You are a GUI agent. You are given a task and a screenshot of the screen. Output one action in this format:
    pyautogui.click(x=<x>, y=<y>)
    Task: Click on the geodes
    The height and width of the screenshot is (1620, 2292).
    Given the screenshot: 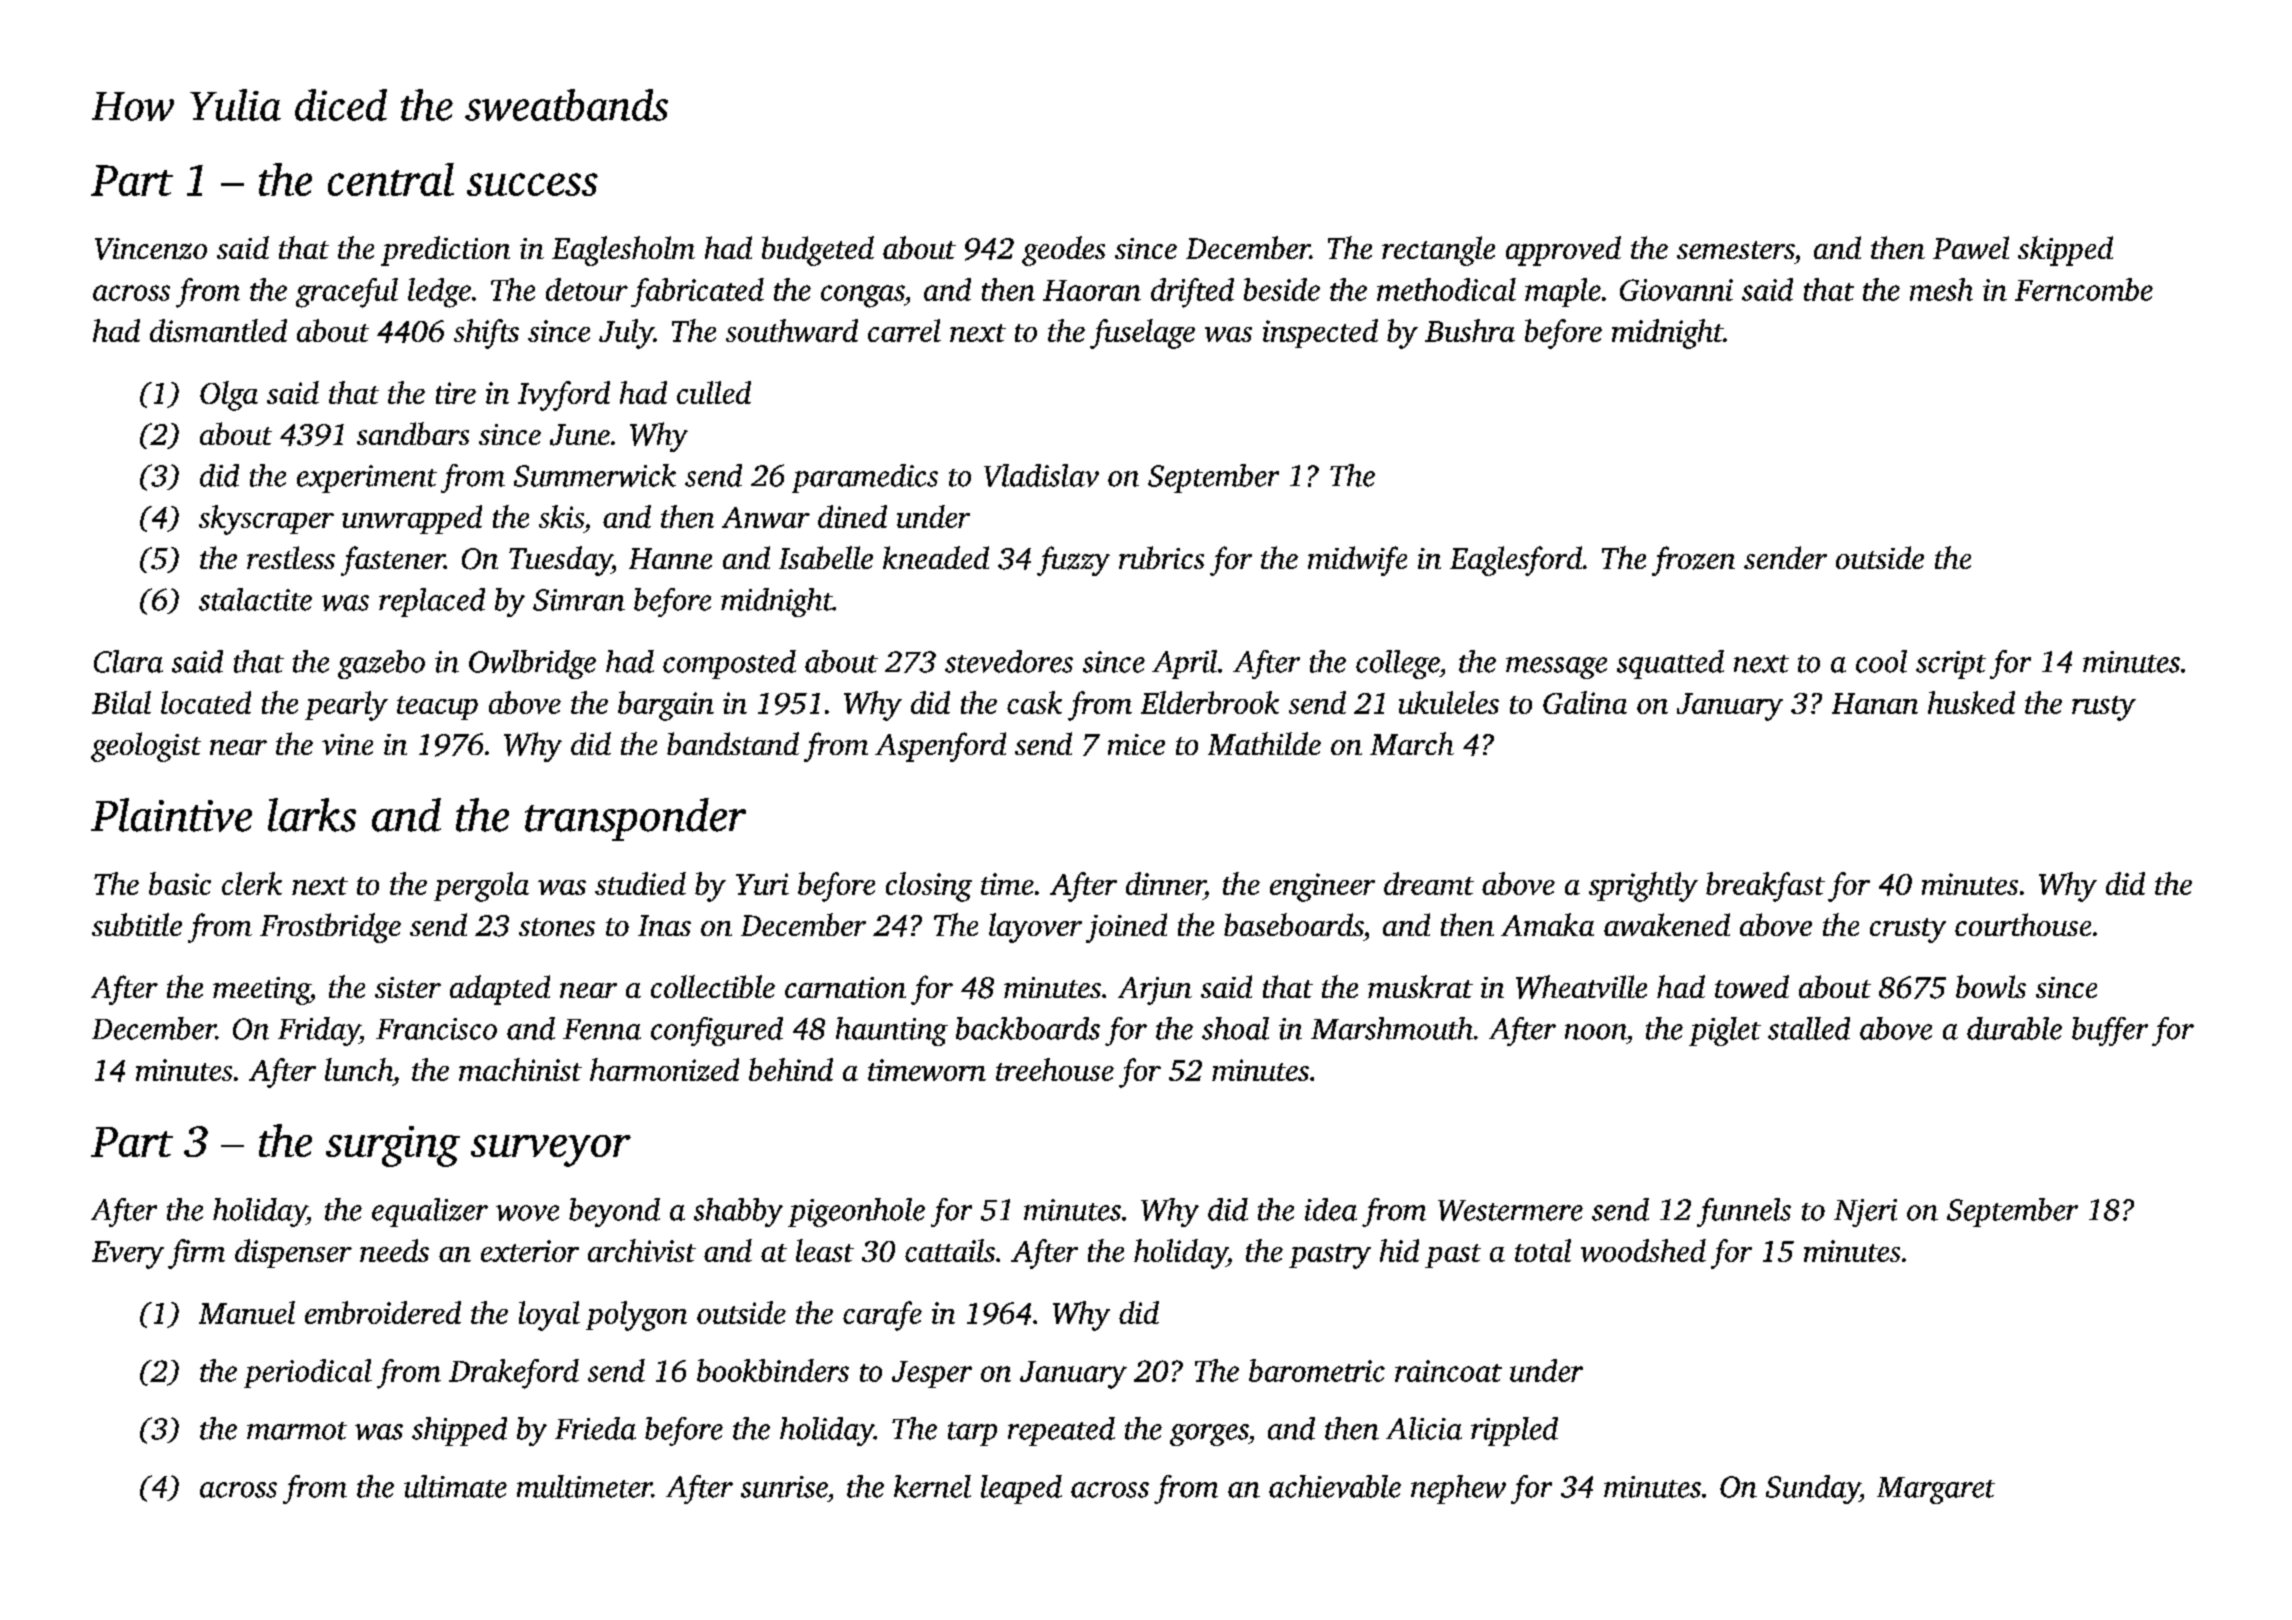 What is the action you would take?
    pyautogui.click(x=1063, y=251)
